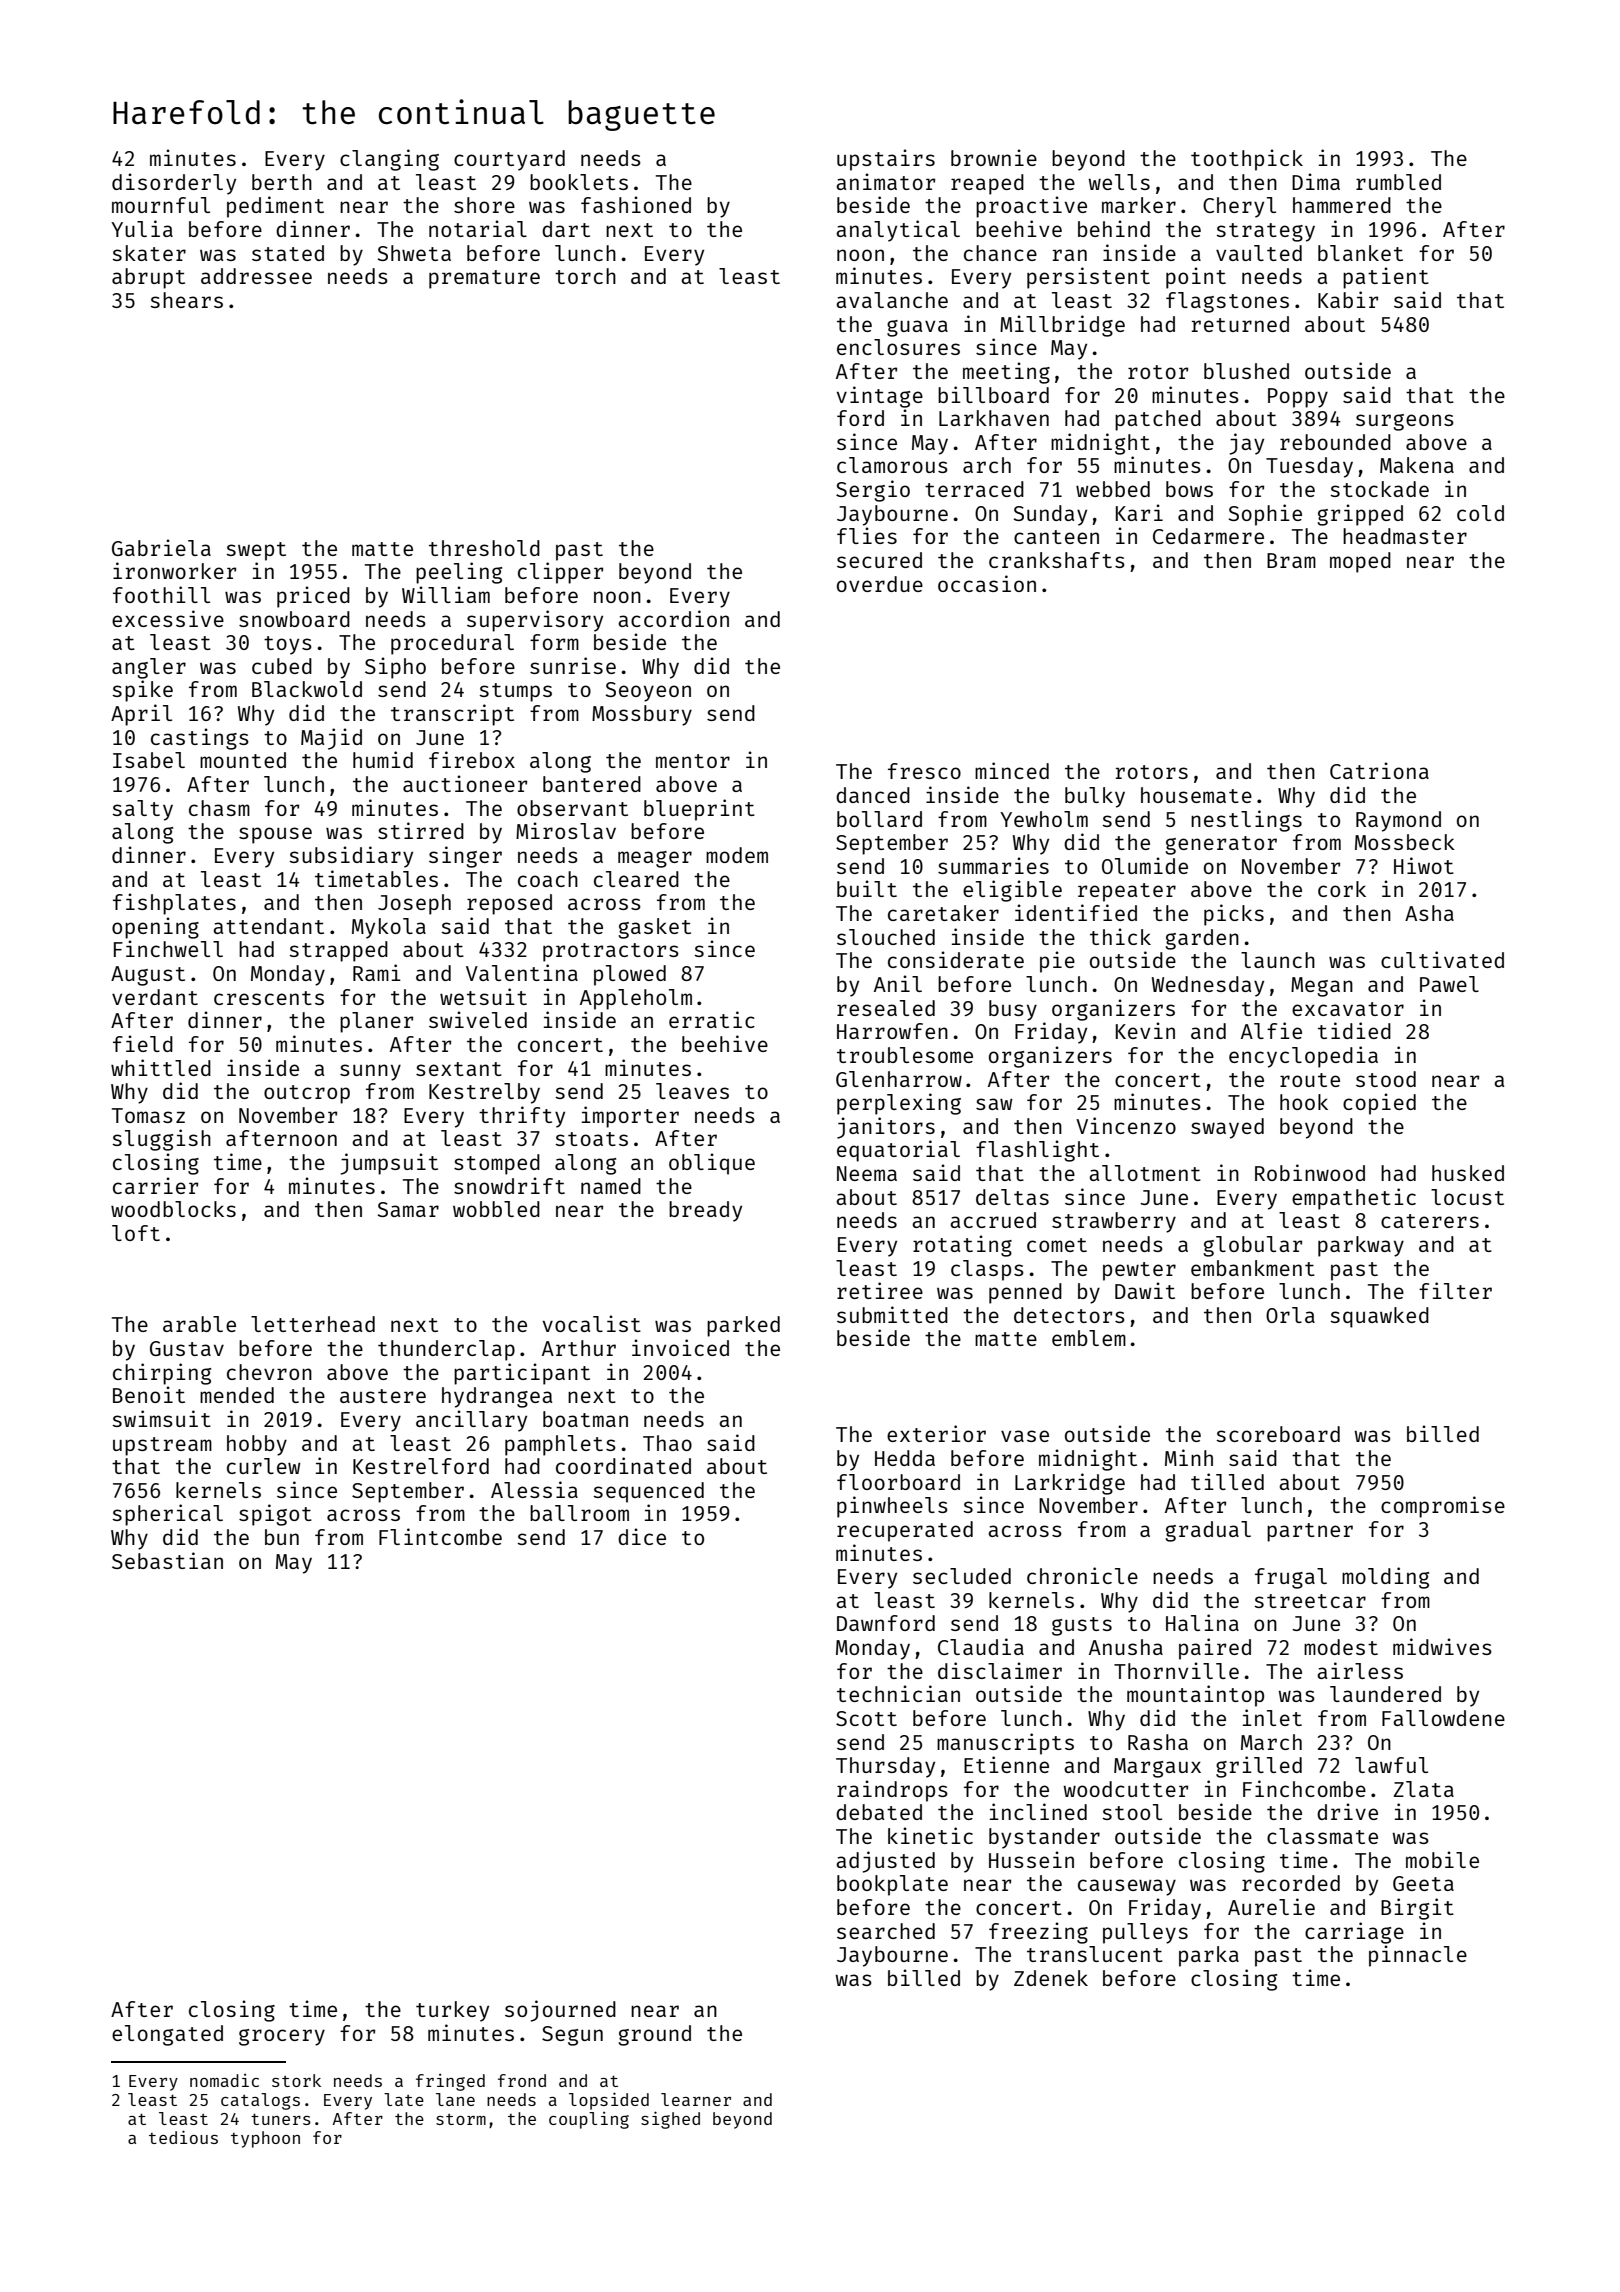 The height and width of the screenshot is (2292, 1620). What do you see at coordinates (1405, 536) in the screenshot?
I see `headmaster` at bounding box center [1405, 536].
